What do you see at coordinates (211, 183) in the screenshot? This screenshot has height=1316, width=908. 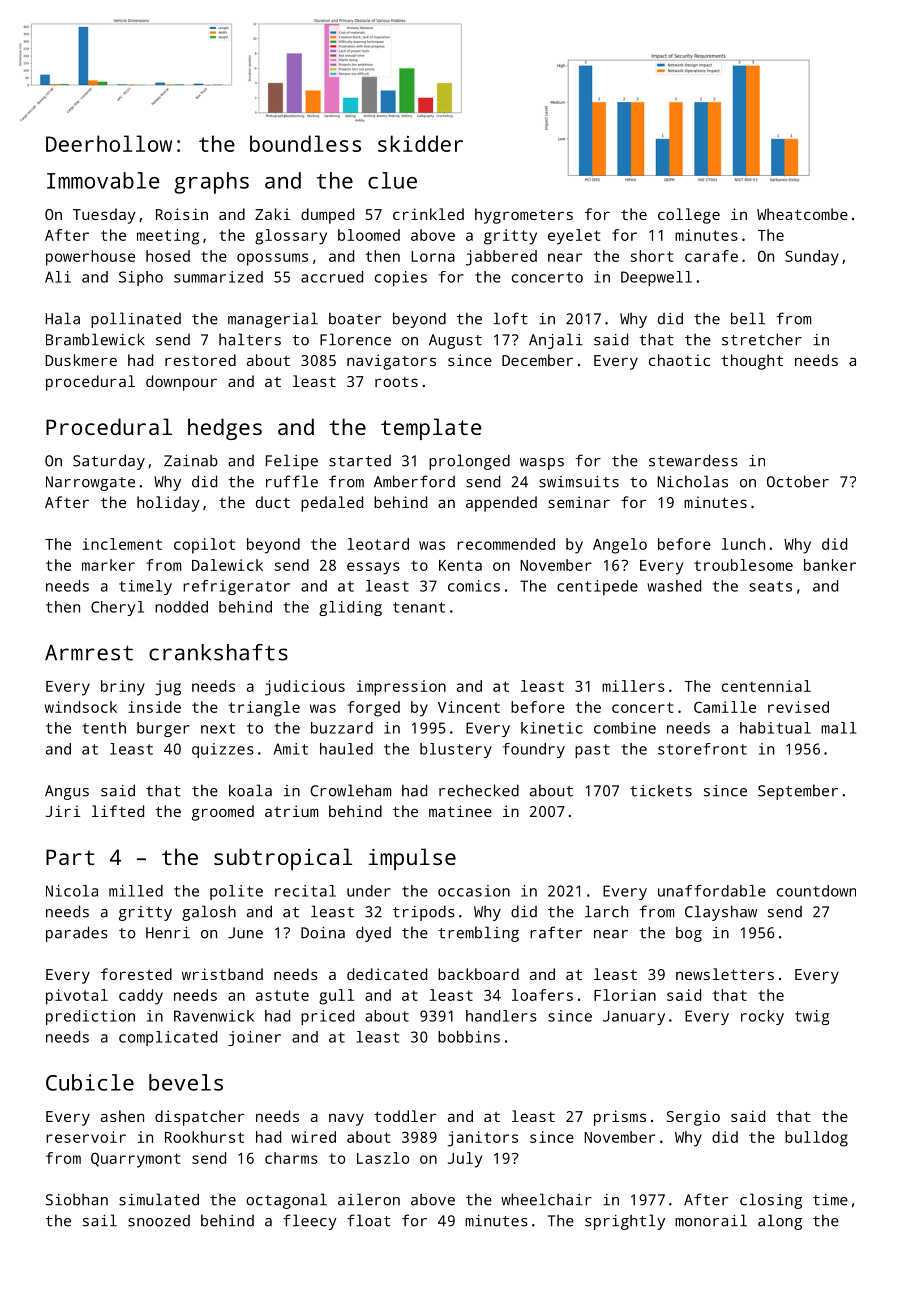 I see `graphs` at bounding box center [211, 183].
